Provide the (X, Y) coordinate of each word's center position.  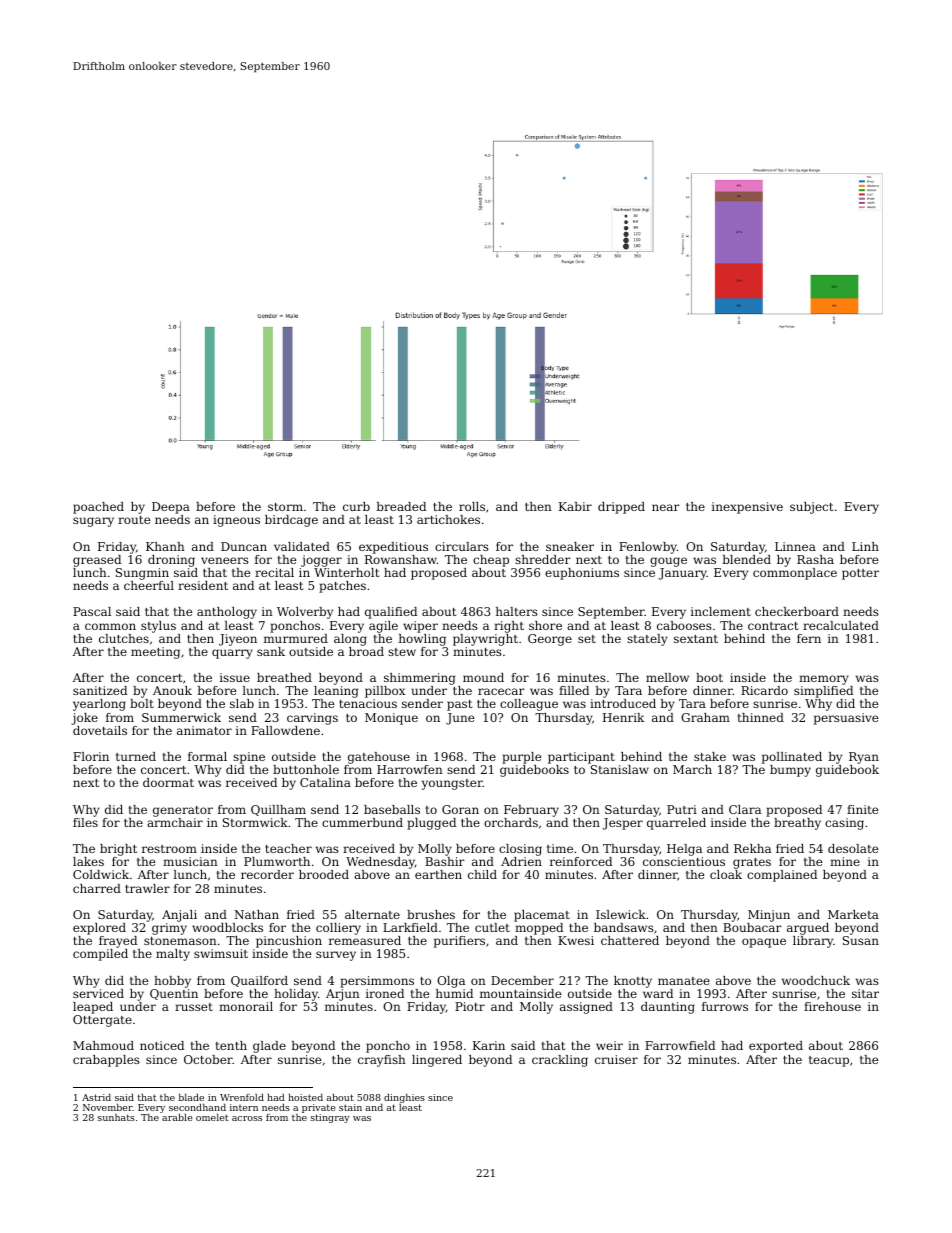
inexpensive (747, 508)
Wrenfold (242, 1097)
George (550, 640)
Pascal (92, 611)
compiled (100, 955)
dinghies (404, 1098)
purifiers (459, 942)
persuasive (846, 719)
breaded (401, 506)
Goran (460, 809)
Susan (861, 940)
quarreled (676, 824)
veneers (225, 560)
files (85, 822)
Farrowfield (680, 1045)
